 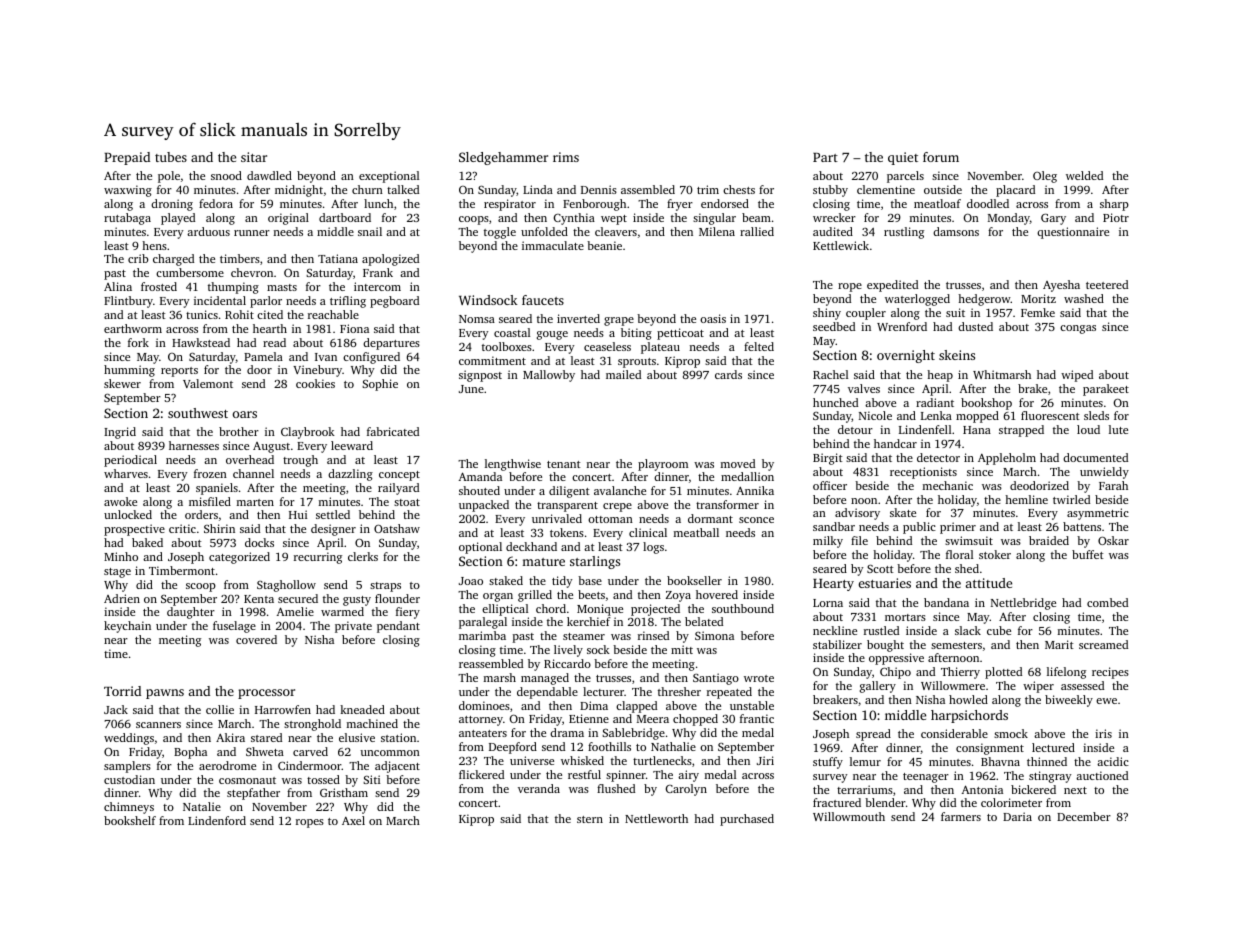 I want to click on Adrien, so click(x=122, y=598).
